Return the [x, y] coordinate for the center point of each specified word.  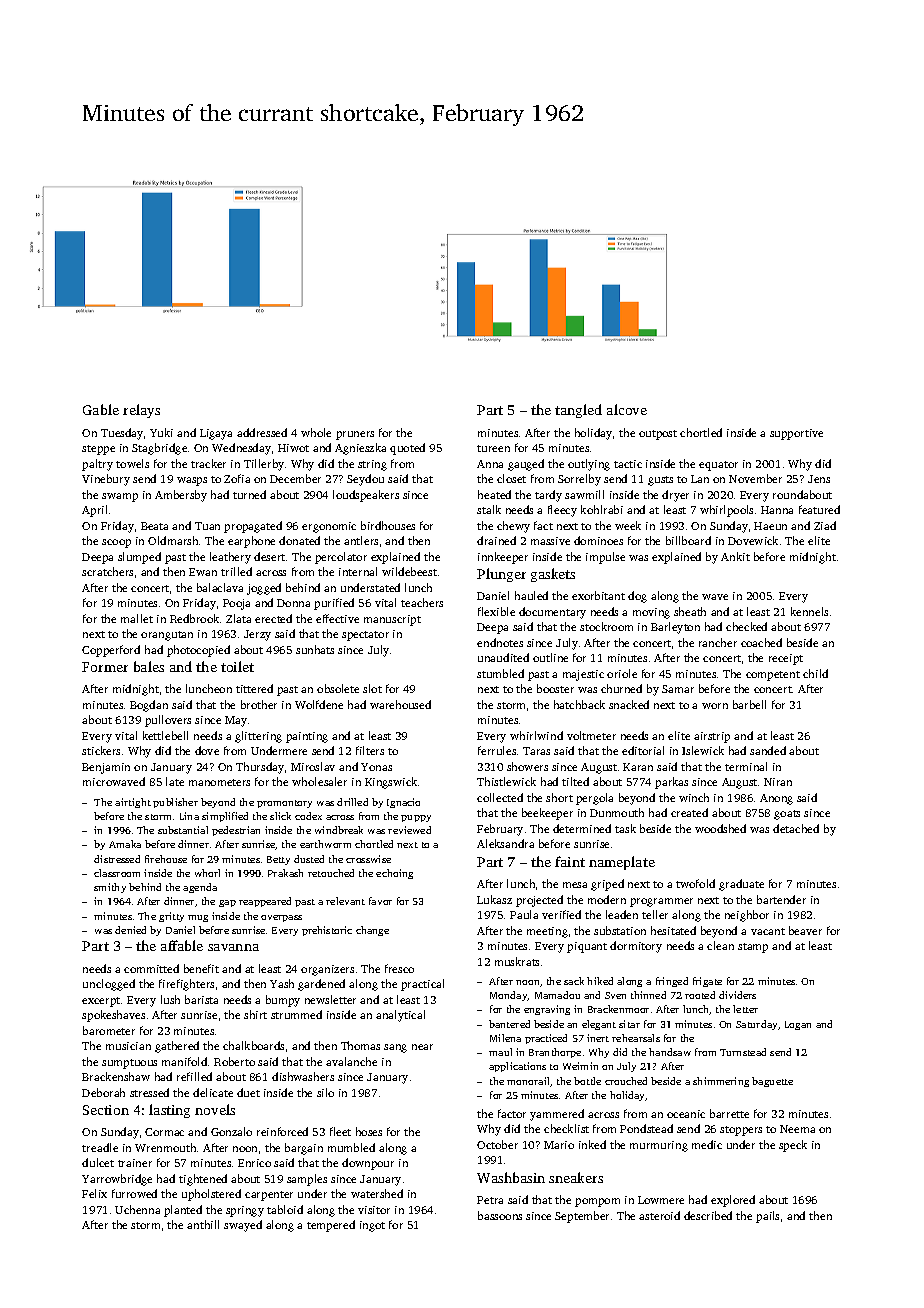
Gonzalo [231, 1131]
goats [787, 815]
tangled [578, 411]
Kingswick [391, 783]
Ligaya [216, 434]
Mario [559, 1145]
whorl [207, 873]
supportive [796, 434]
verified [561, 914]
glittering [258, 737]
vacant [768, 931]
